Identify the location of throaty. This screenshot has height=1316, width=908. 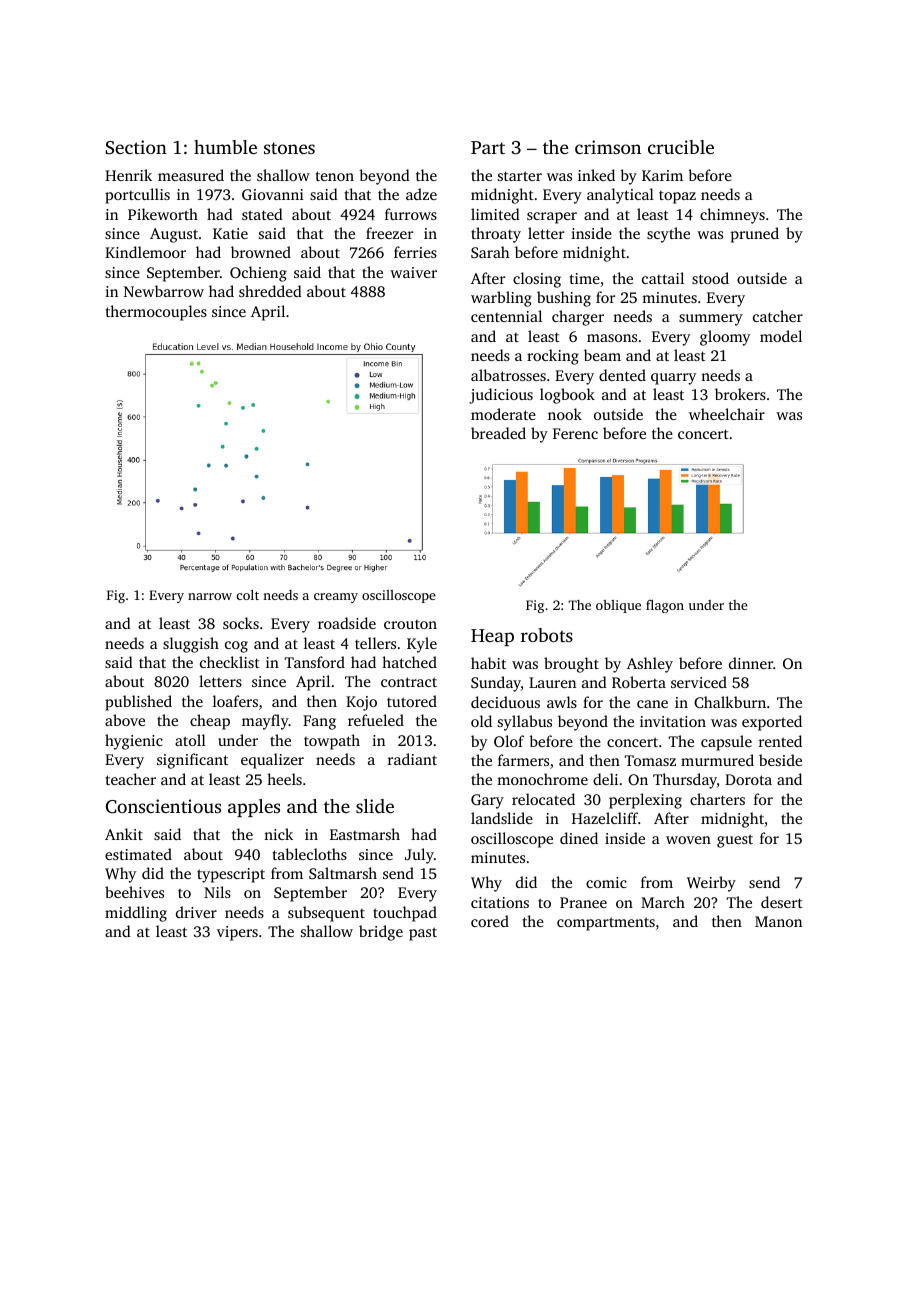
(496, 235).
